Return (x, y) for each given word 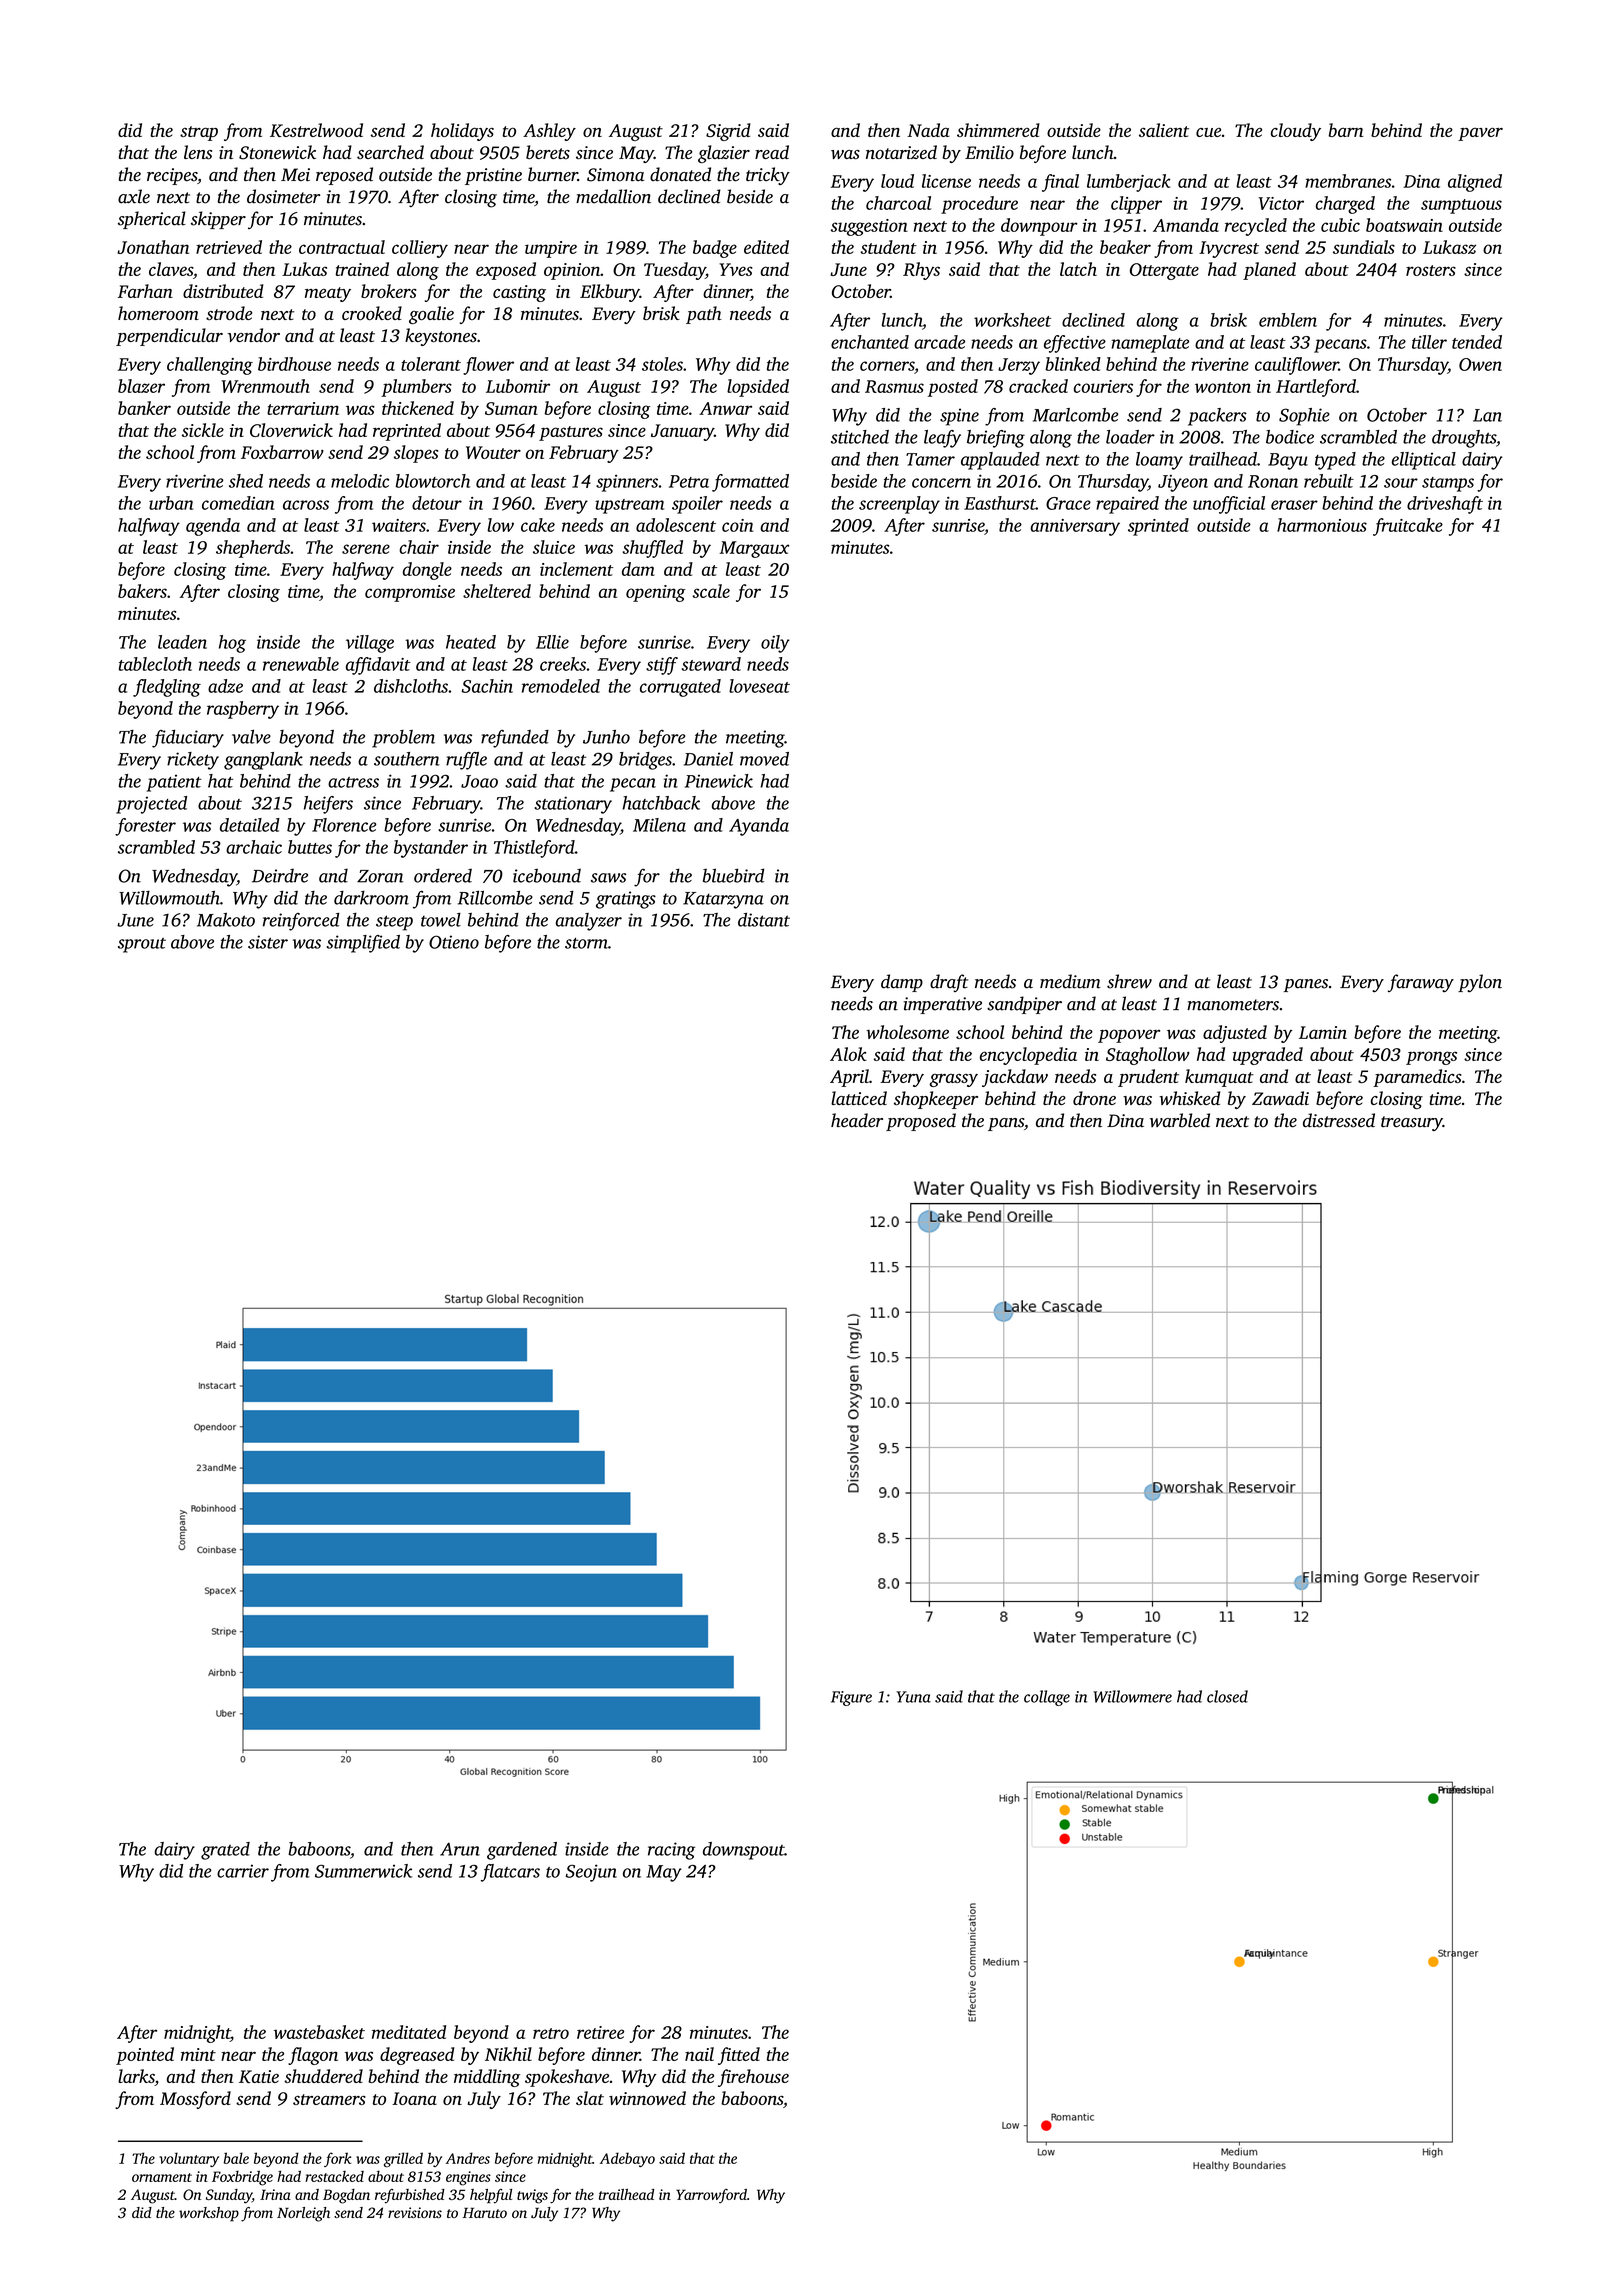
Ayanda (759, 827)
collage (1047, 1698)
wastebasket (319, 2032)
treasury (1412, 1123)
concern (941, 483)
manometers (1233, 1005)
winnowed (647, 2098)
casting (519, 293)
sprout (142, 945)
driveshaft (1445, 505)
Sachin (487, 686)
